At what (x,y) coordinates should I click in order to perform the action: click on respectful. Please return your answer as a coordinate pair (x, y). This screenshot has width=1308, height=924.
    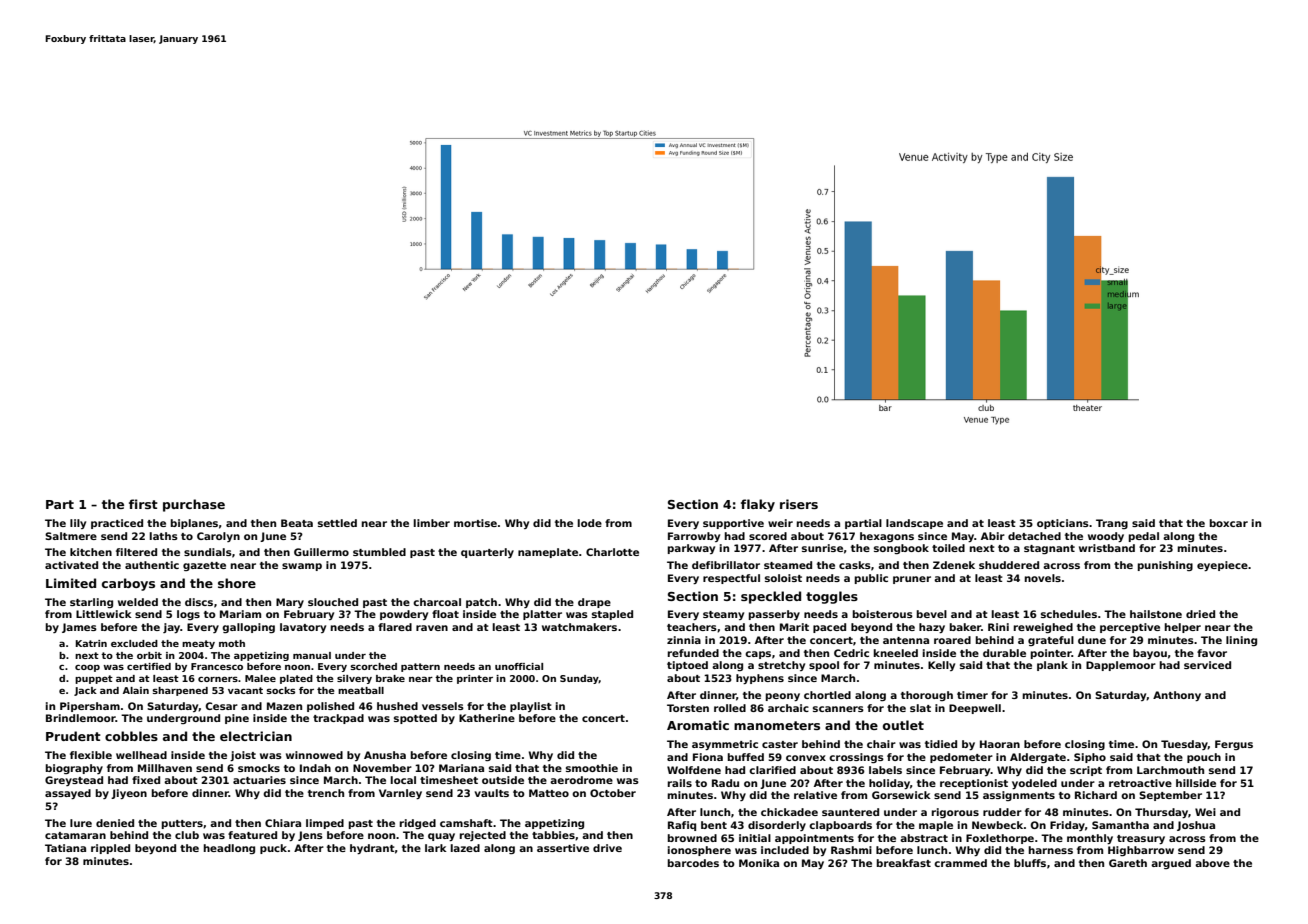
    Looking at the image, I should click on (731, 579).
